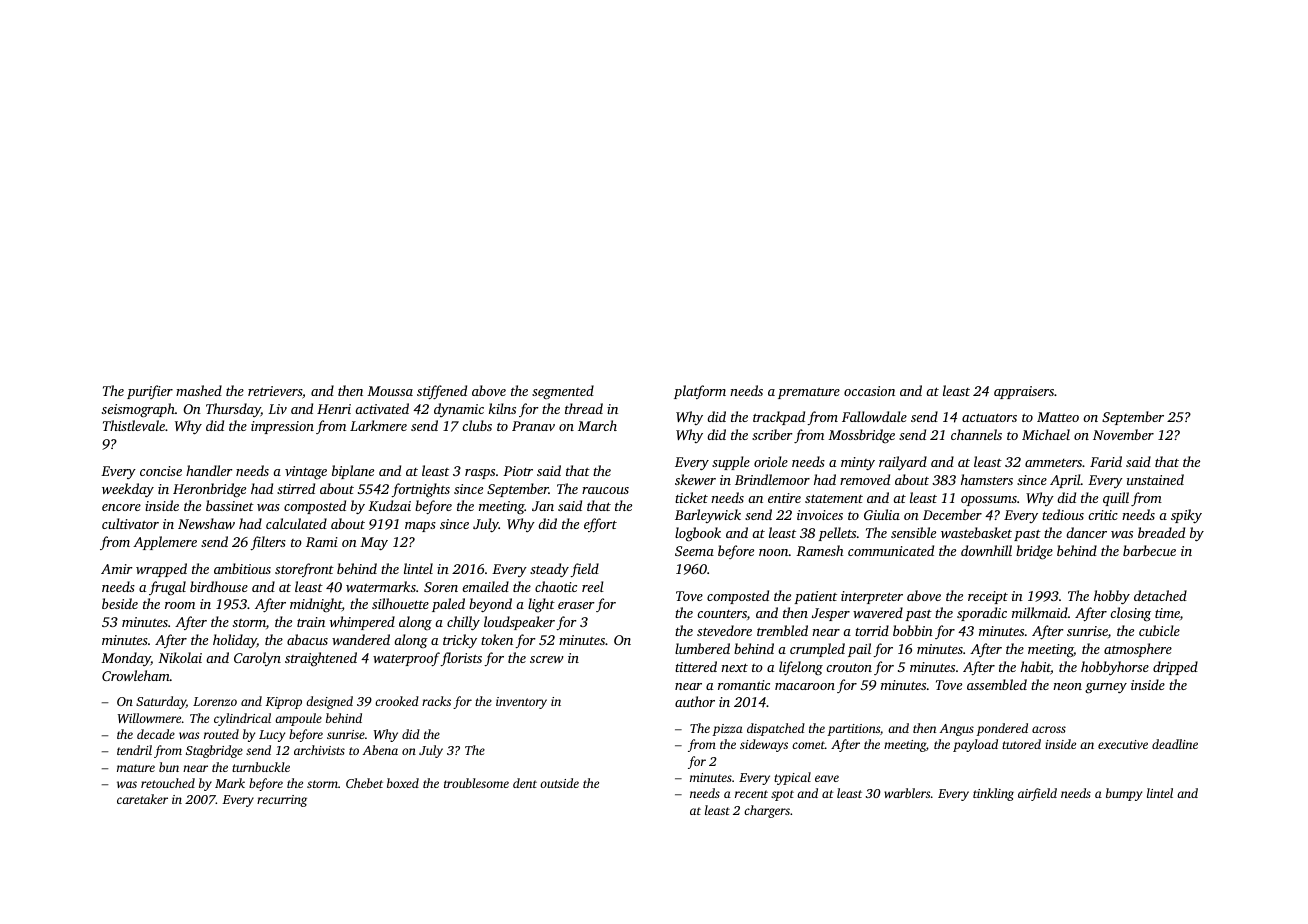 This image has height=924, width=1308. Describe the element at coordinates (700, 392) in the image. I see `platform` at that location.
